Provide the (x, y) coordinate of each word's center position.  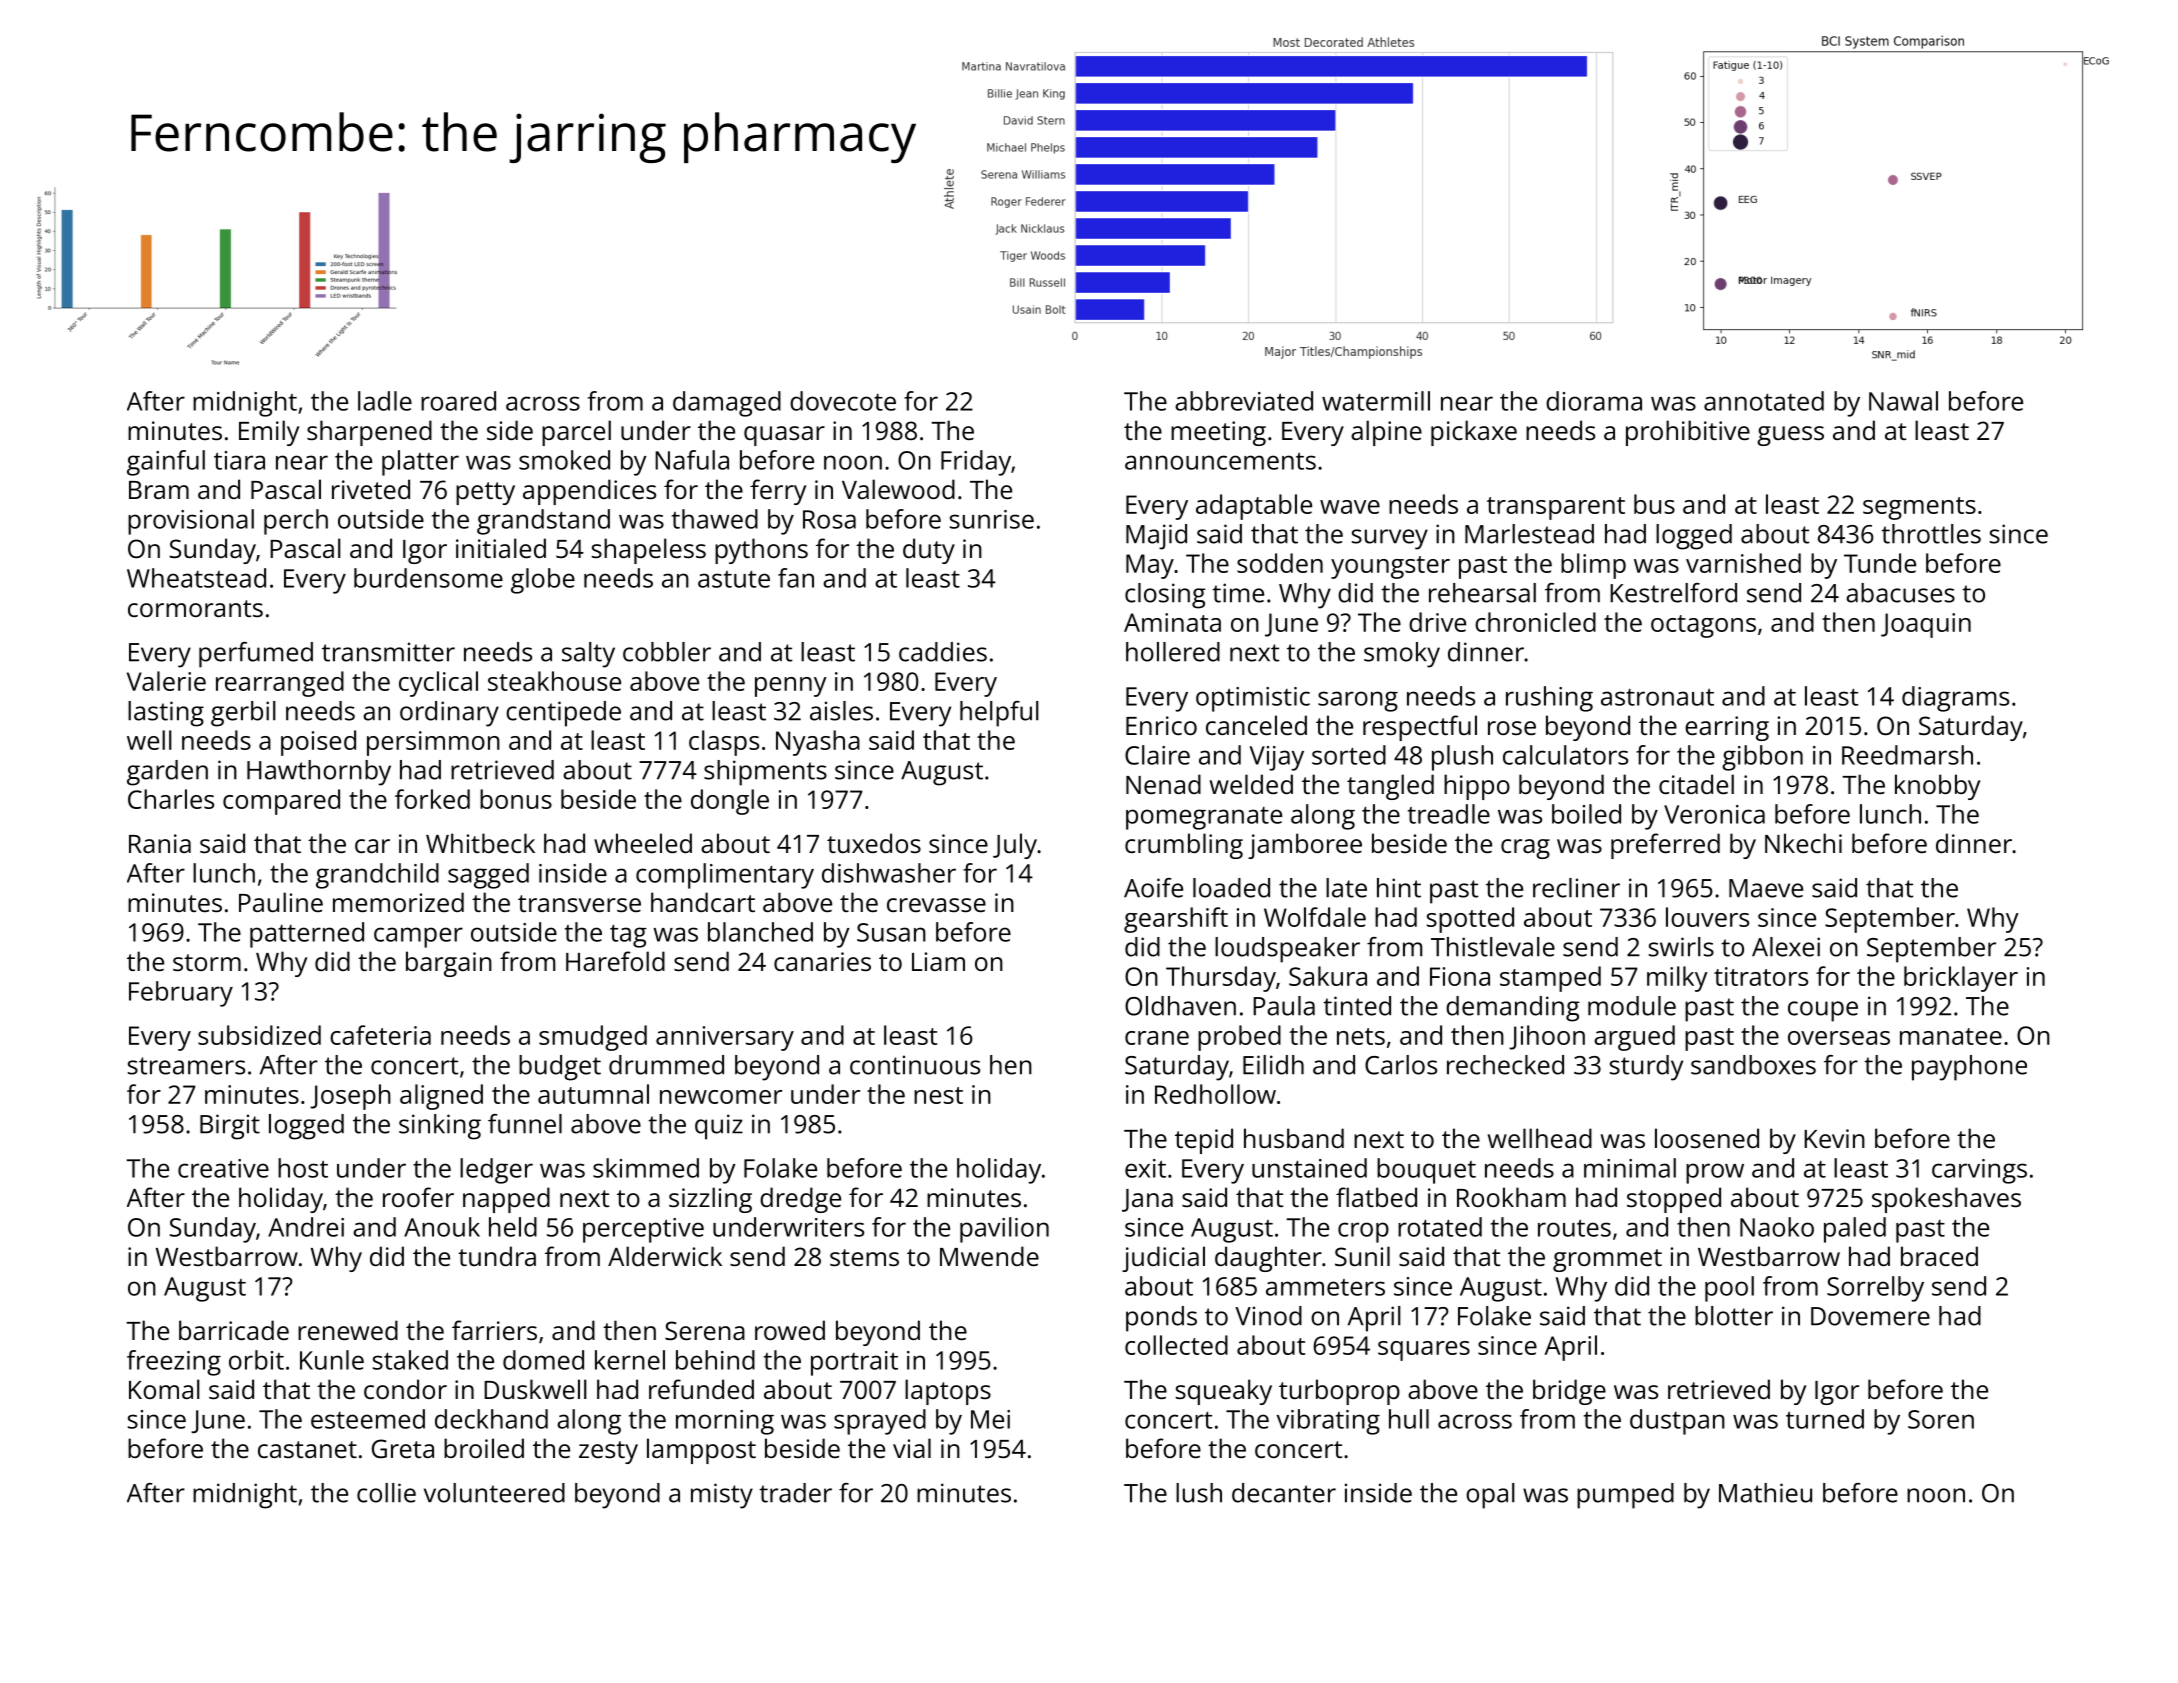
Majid (1156, 537)
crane (1157, 1038)
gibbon (1762, 758)
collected (1176, 1345)
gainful (166, 463)
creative (223, 1168)
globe (543, 581)
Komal (164, 1389)
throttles (1931, 534)
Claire (1157, 755)
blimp (1593, 566)
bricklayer (1961, 979)
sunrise (992, 519)
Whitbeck (480, 843)
